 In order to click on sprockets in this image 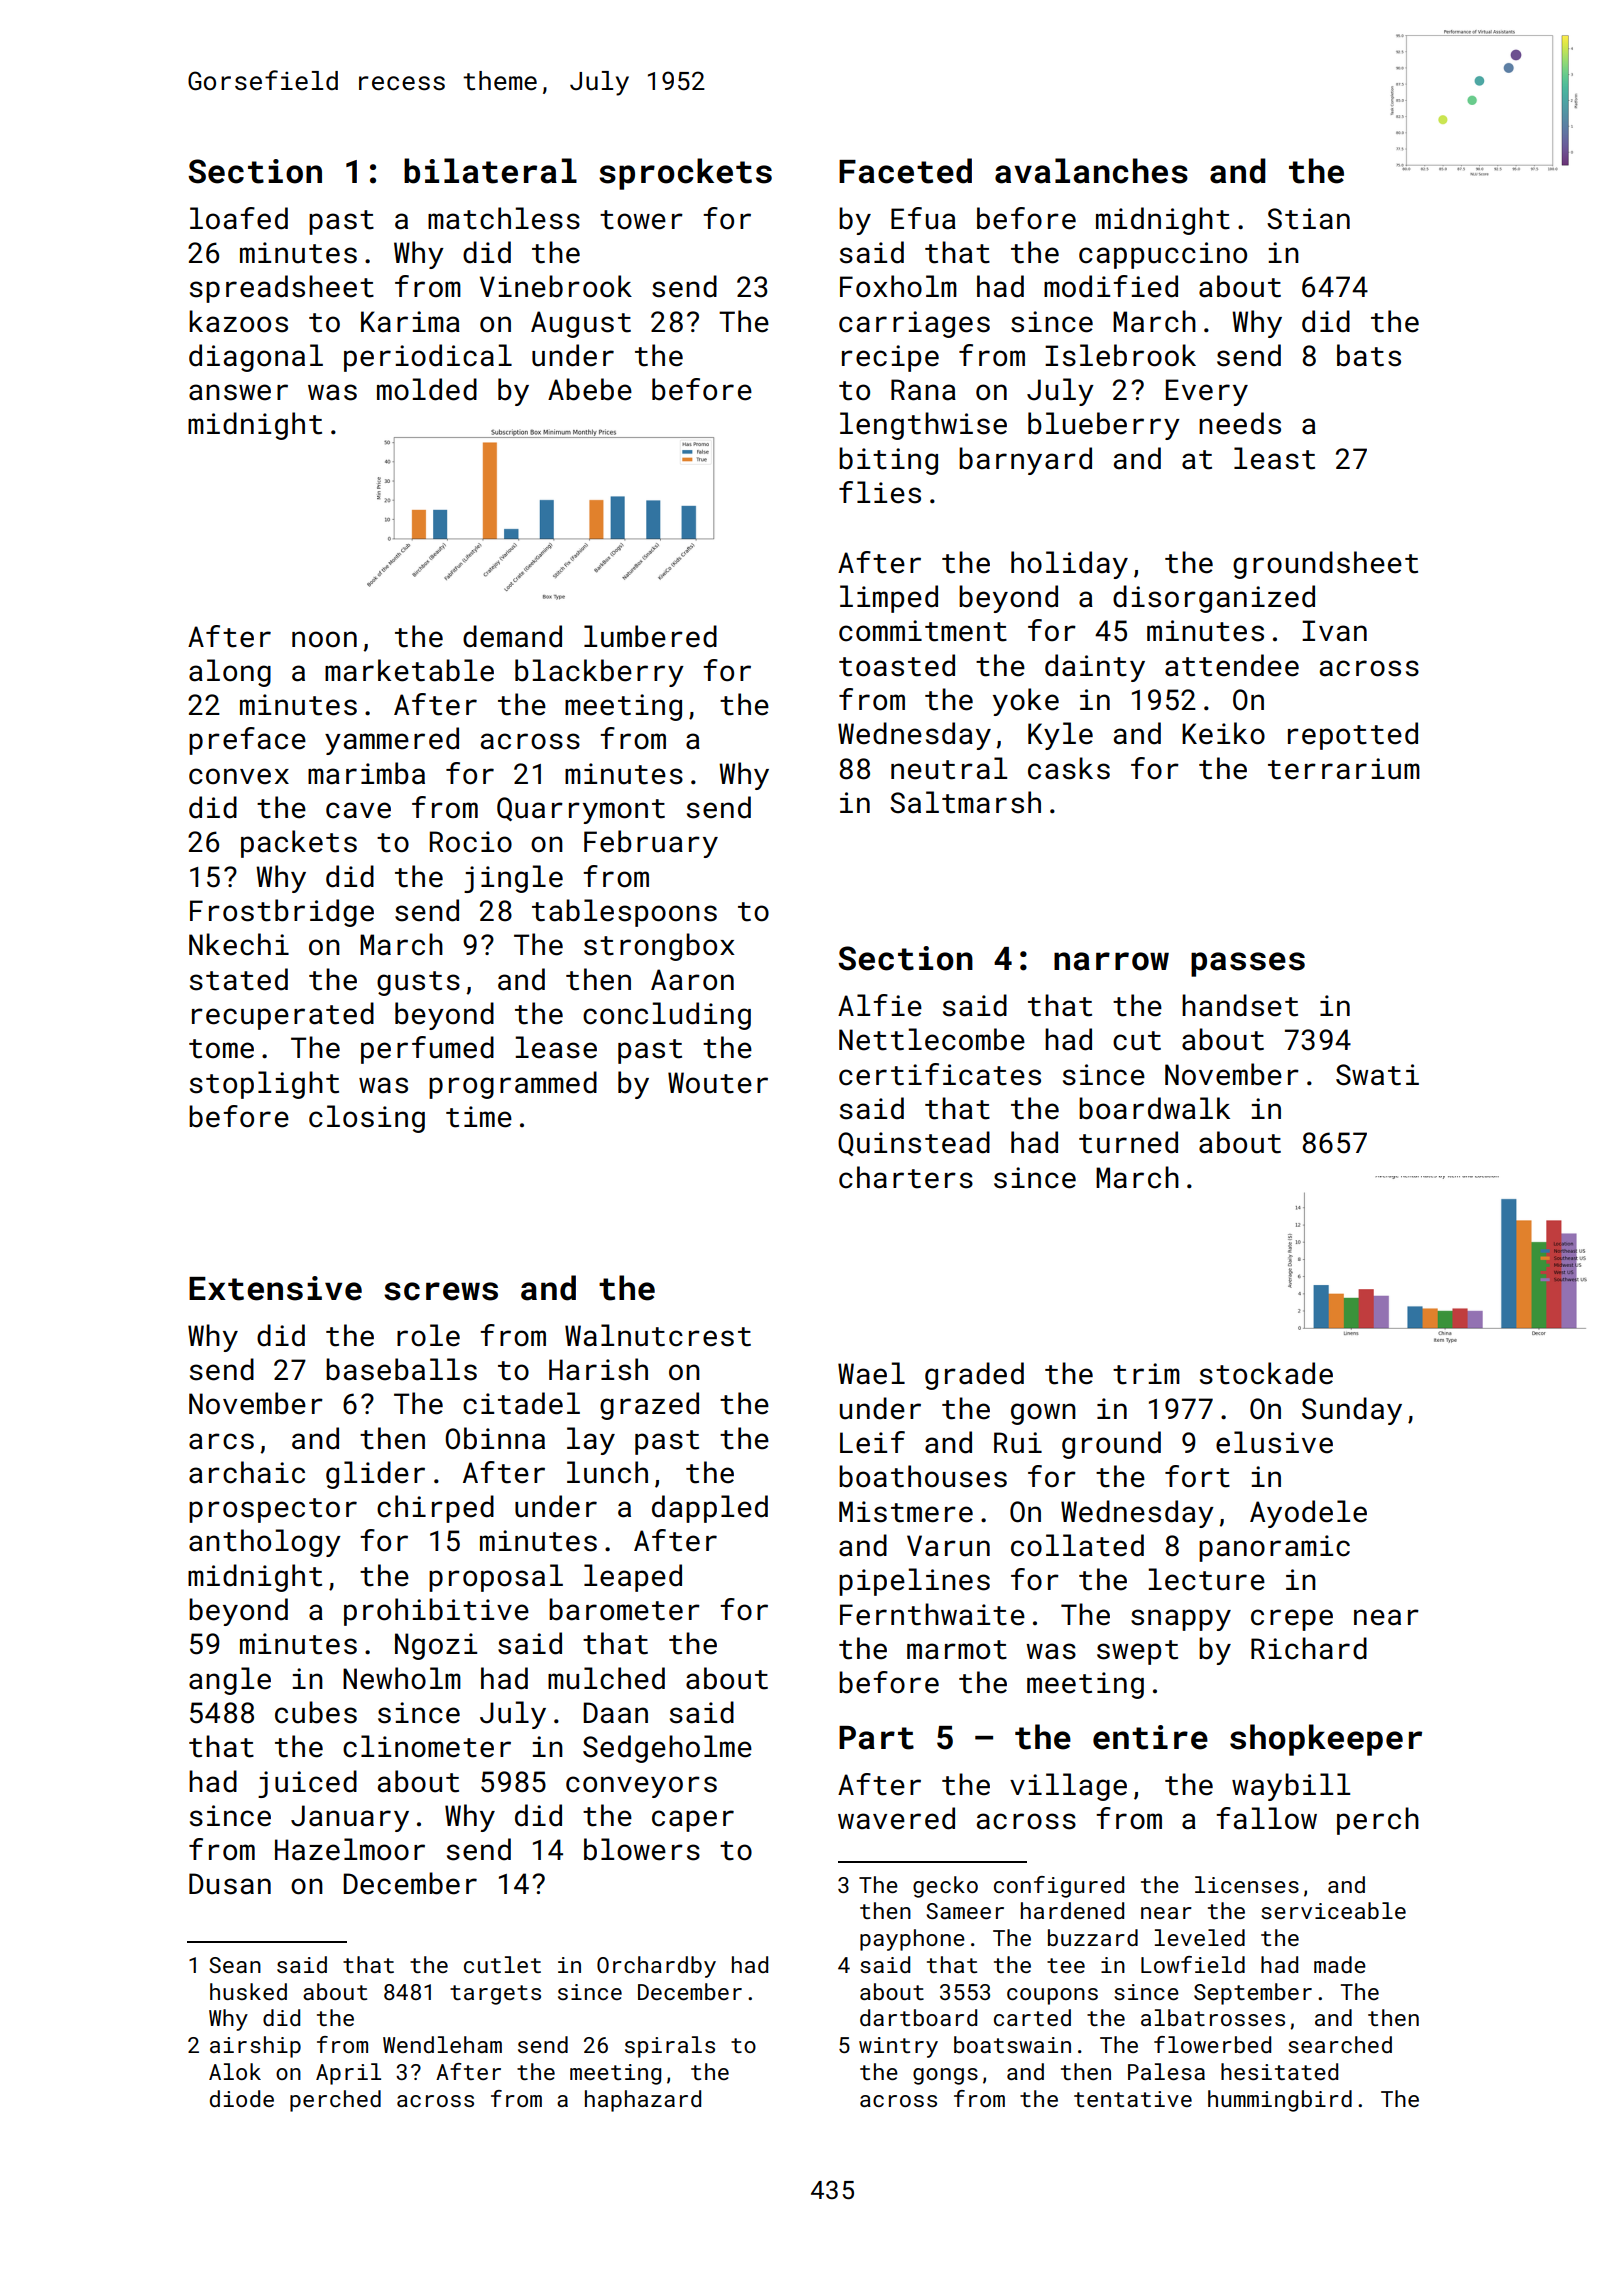, I will do `click(685, 174)`.
